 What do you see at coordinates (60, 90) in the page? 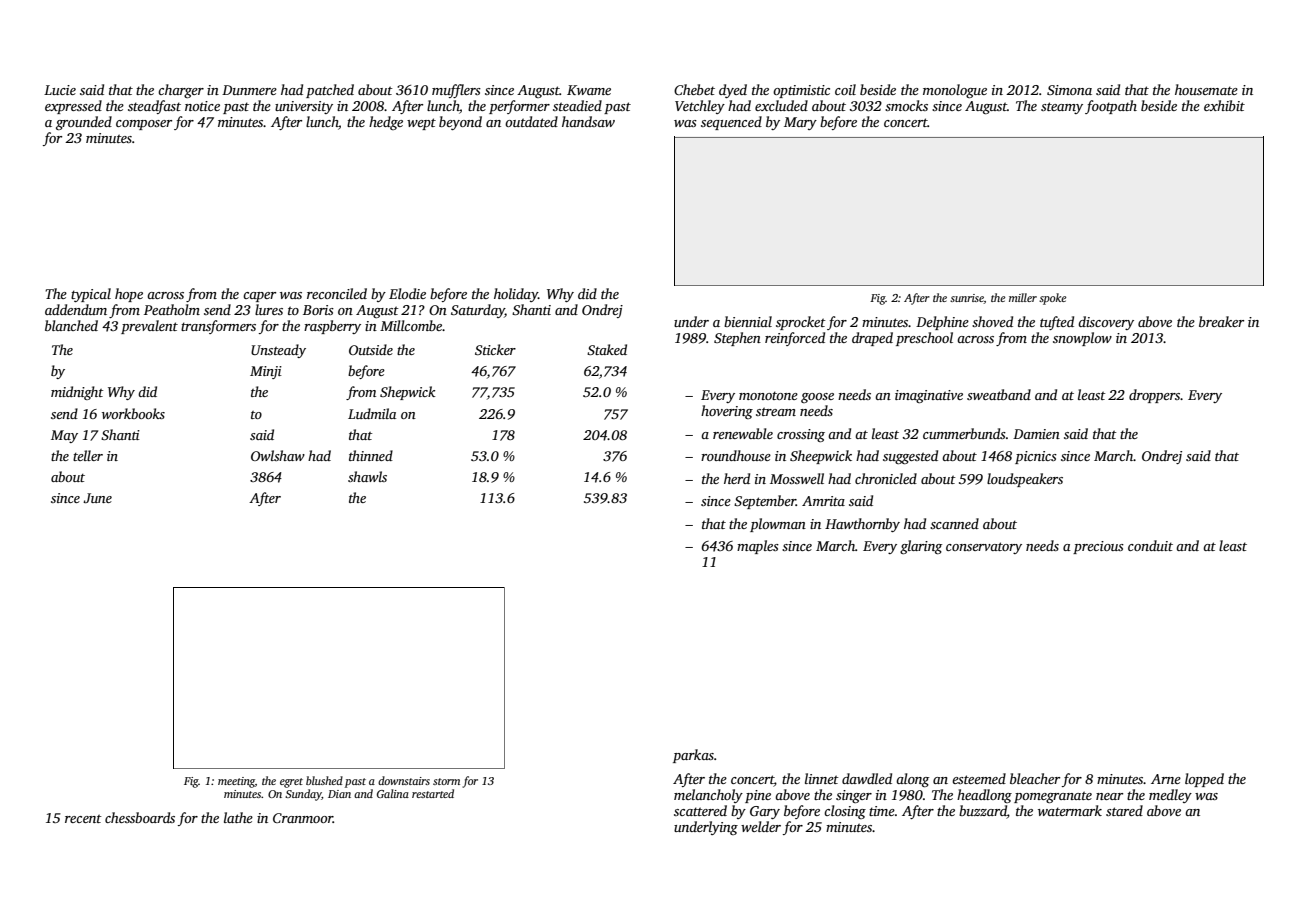
I see `Lucie` at bounding box center [60, 90].
